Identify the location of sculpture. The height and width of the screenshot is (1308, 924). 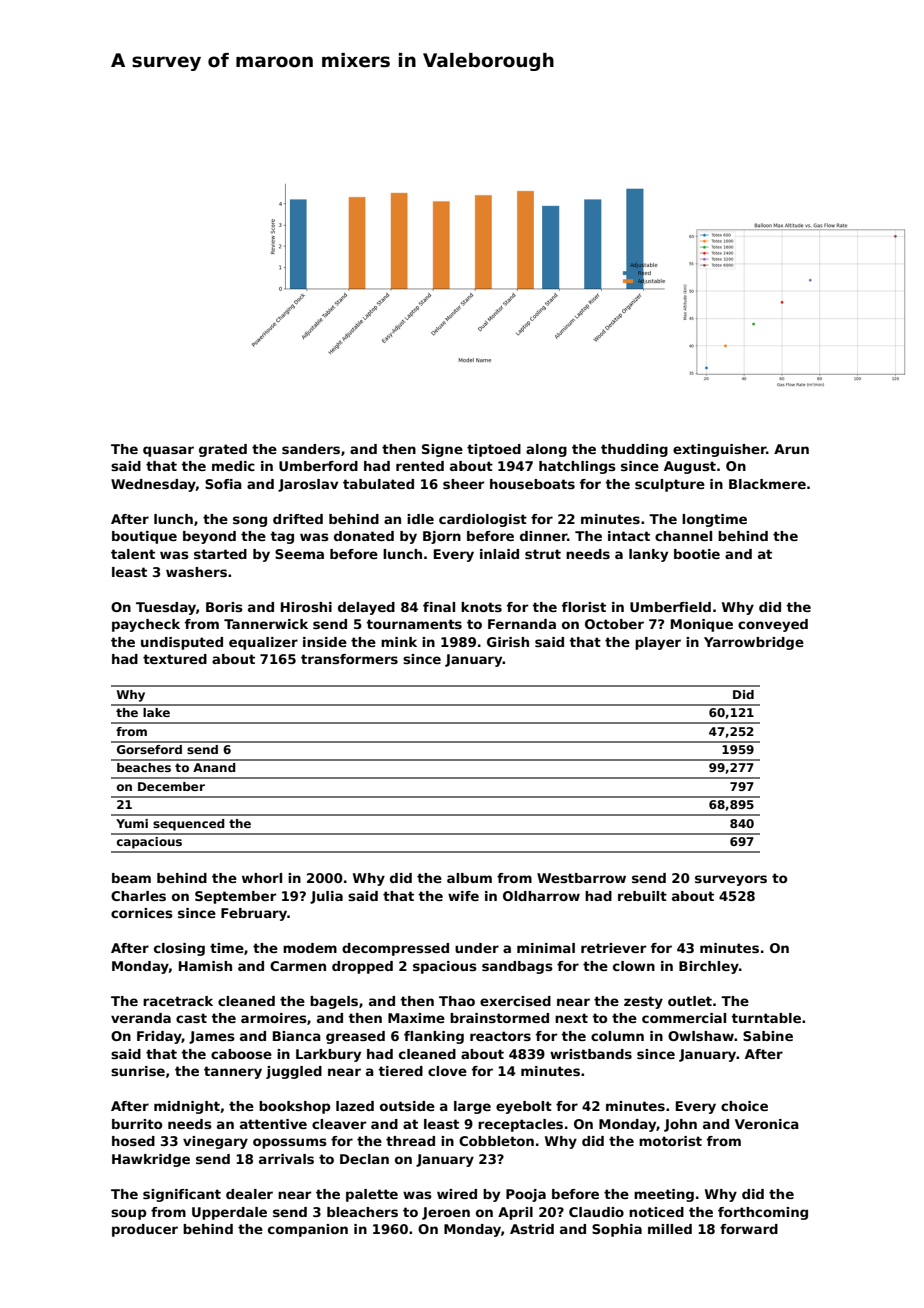
(670, 485).
